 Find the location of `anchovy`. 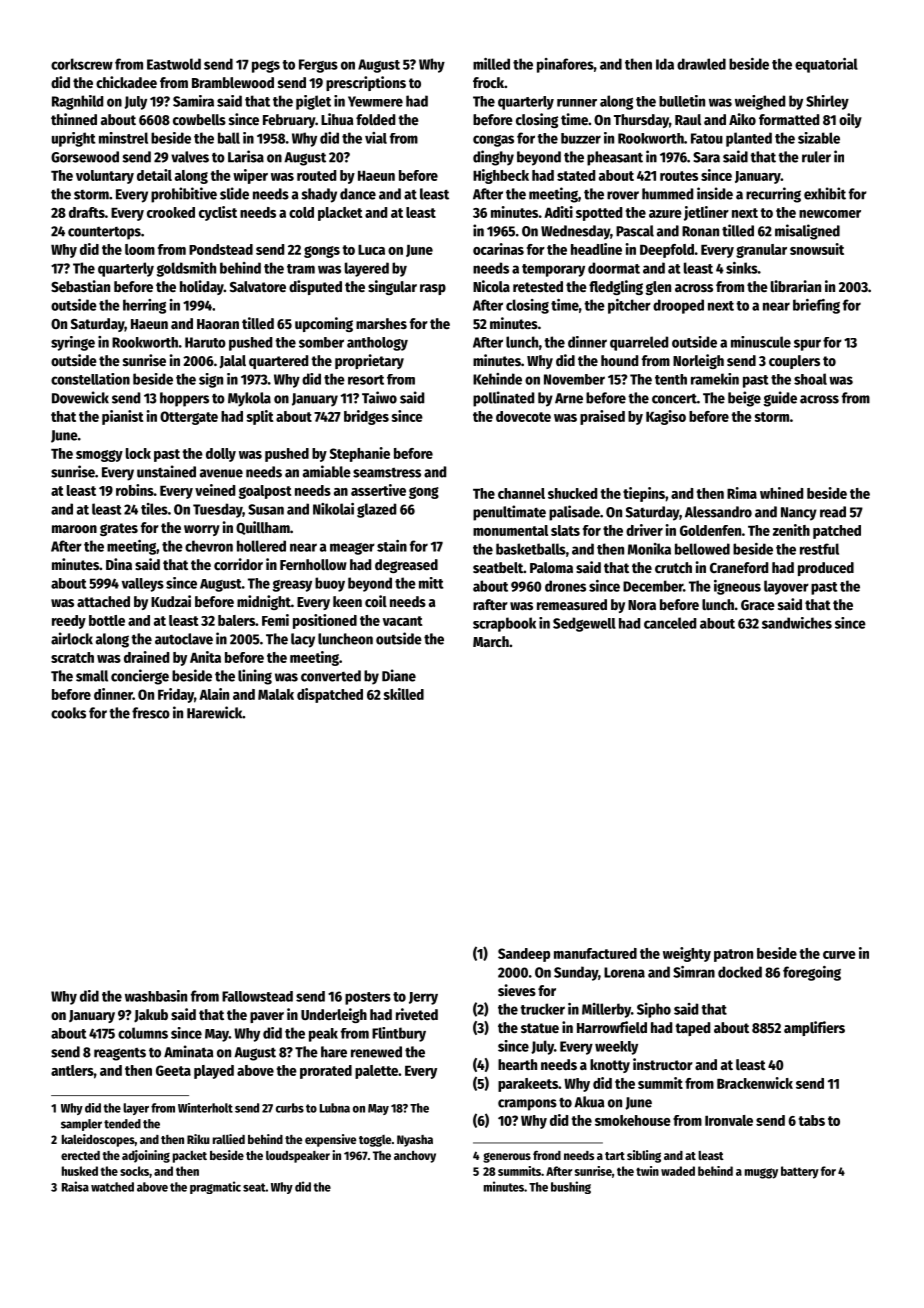

anchovy is located at coordinates (415, 1157).
